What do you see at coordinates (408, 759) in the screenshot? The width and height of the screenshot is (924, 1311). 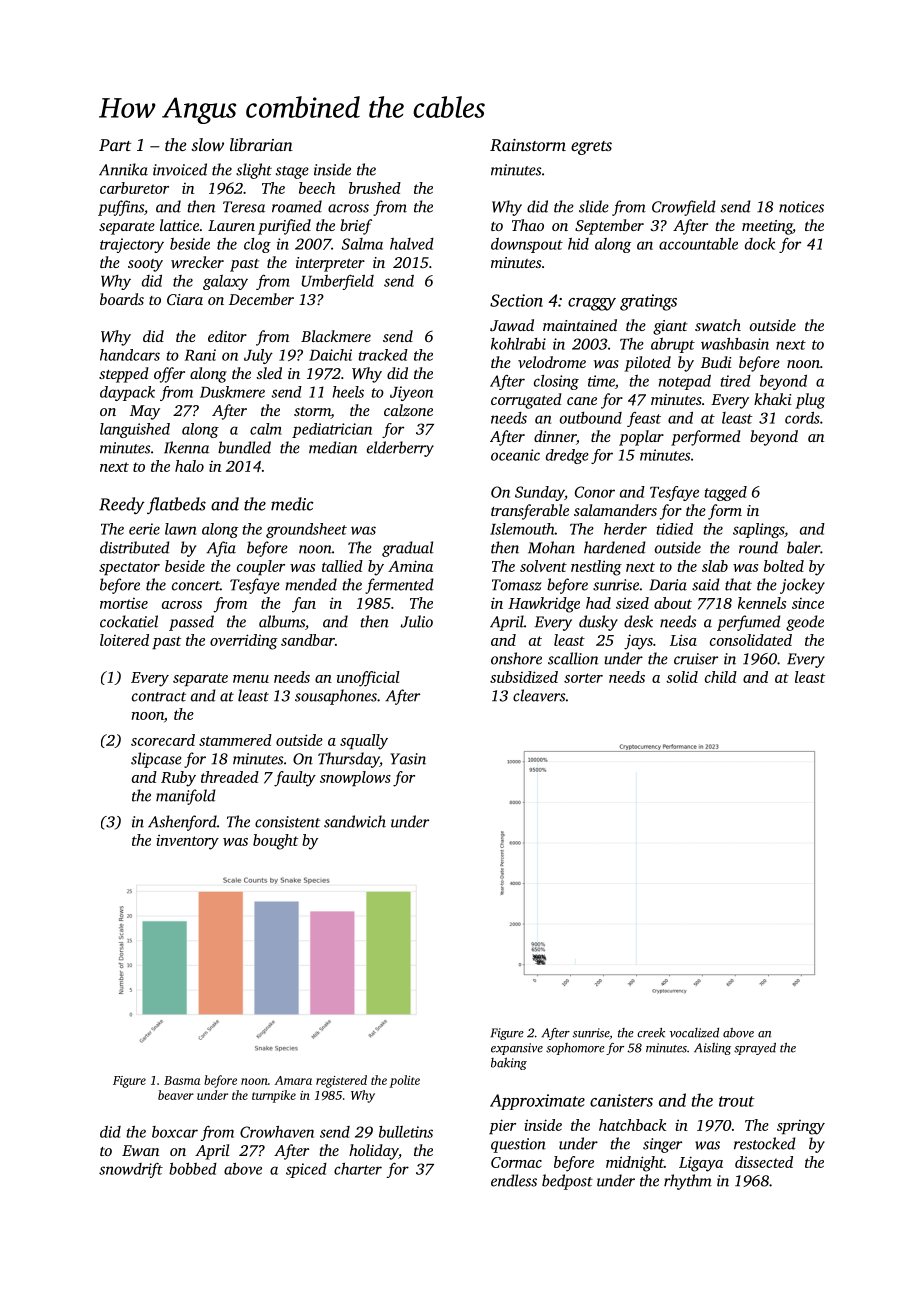 I see `Yasin` at bounding box center [408, 759].
